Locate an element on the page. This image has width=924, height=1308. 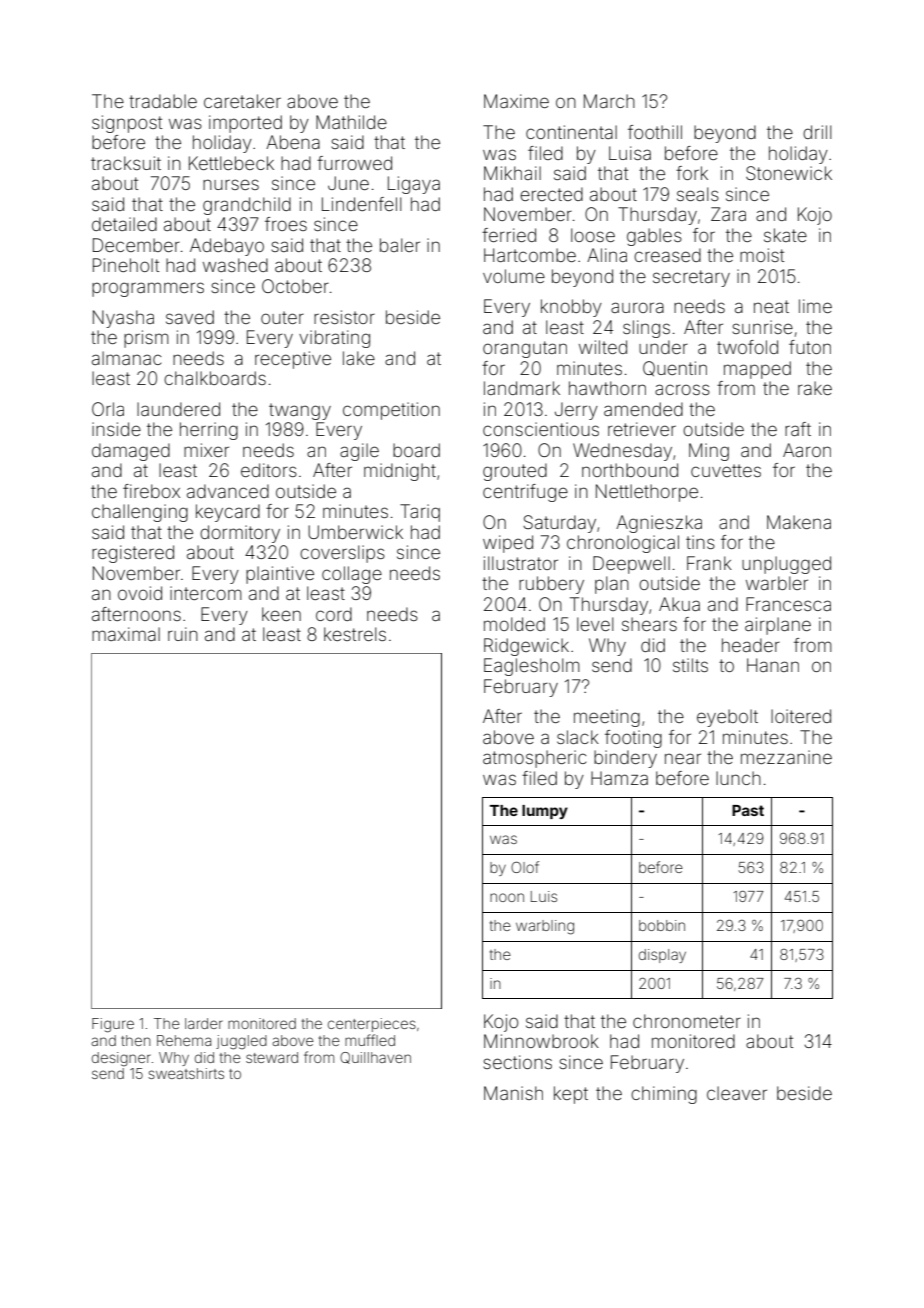
drill is located at coordinates (817, 132).
